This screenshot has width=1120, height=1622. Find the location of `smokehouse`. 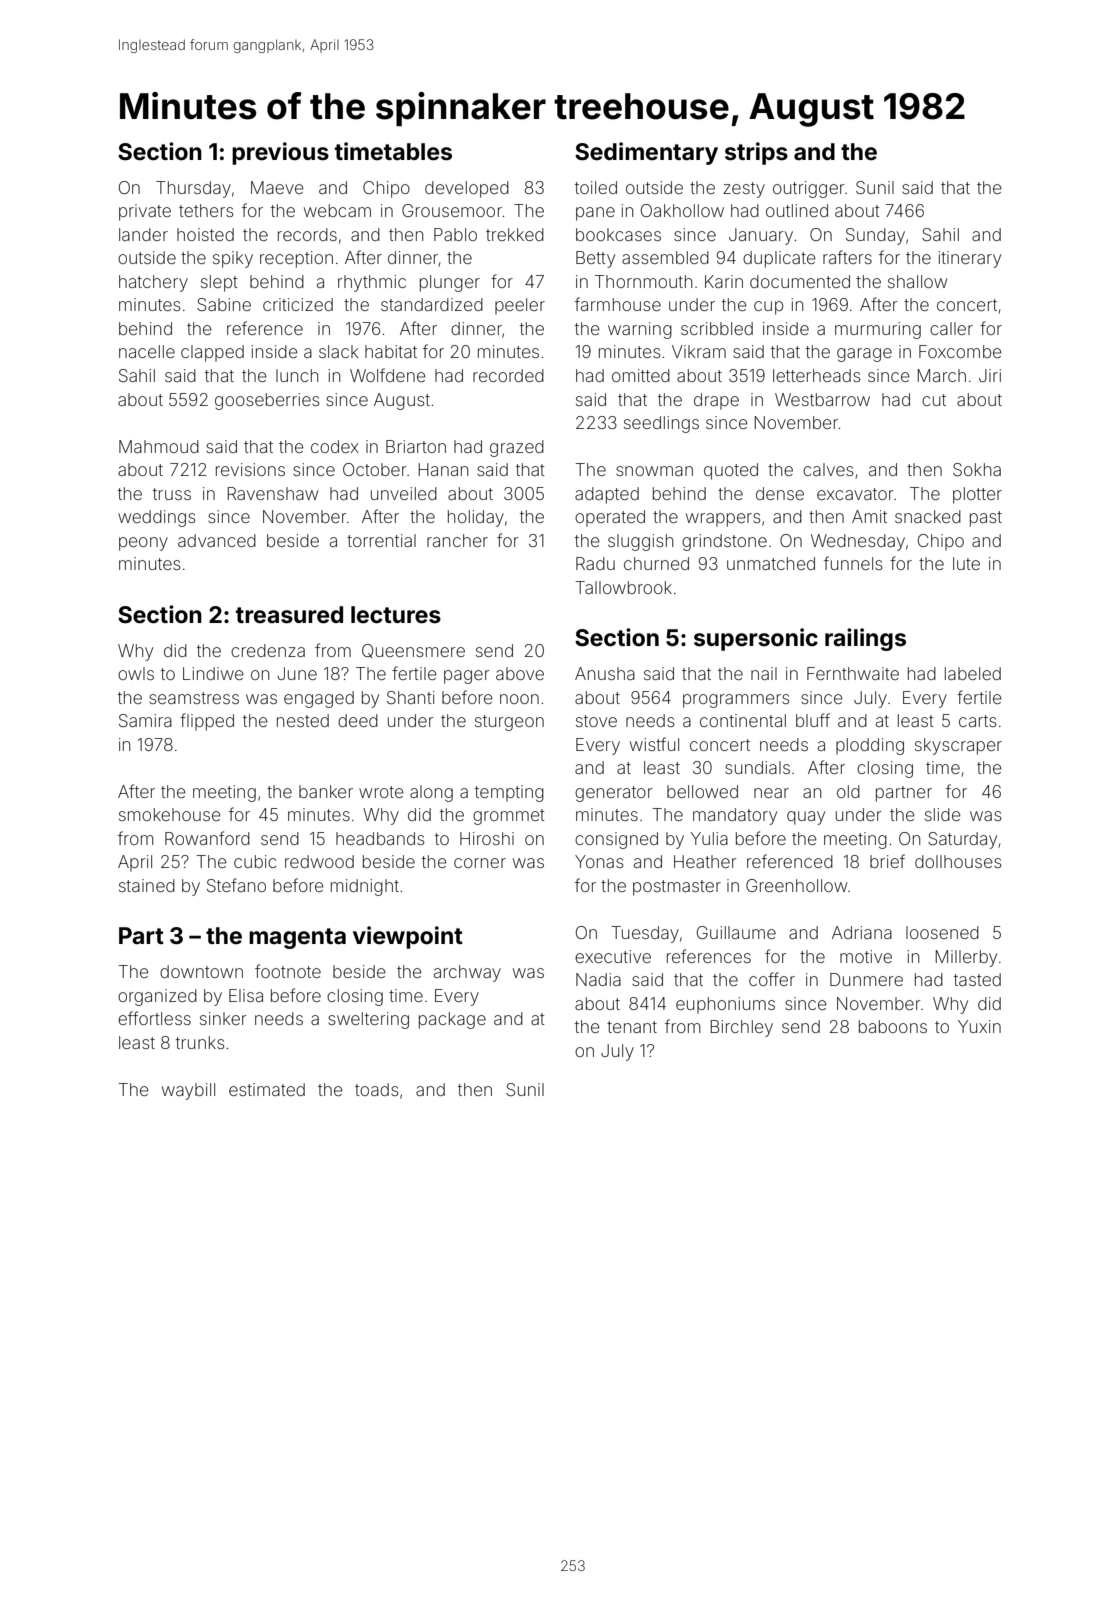

smokehouse is located at coordinates (170, 814).
